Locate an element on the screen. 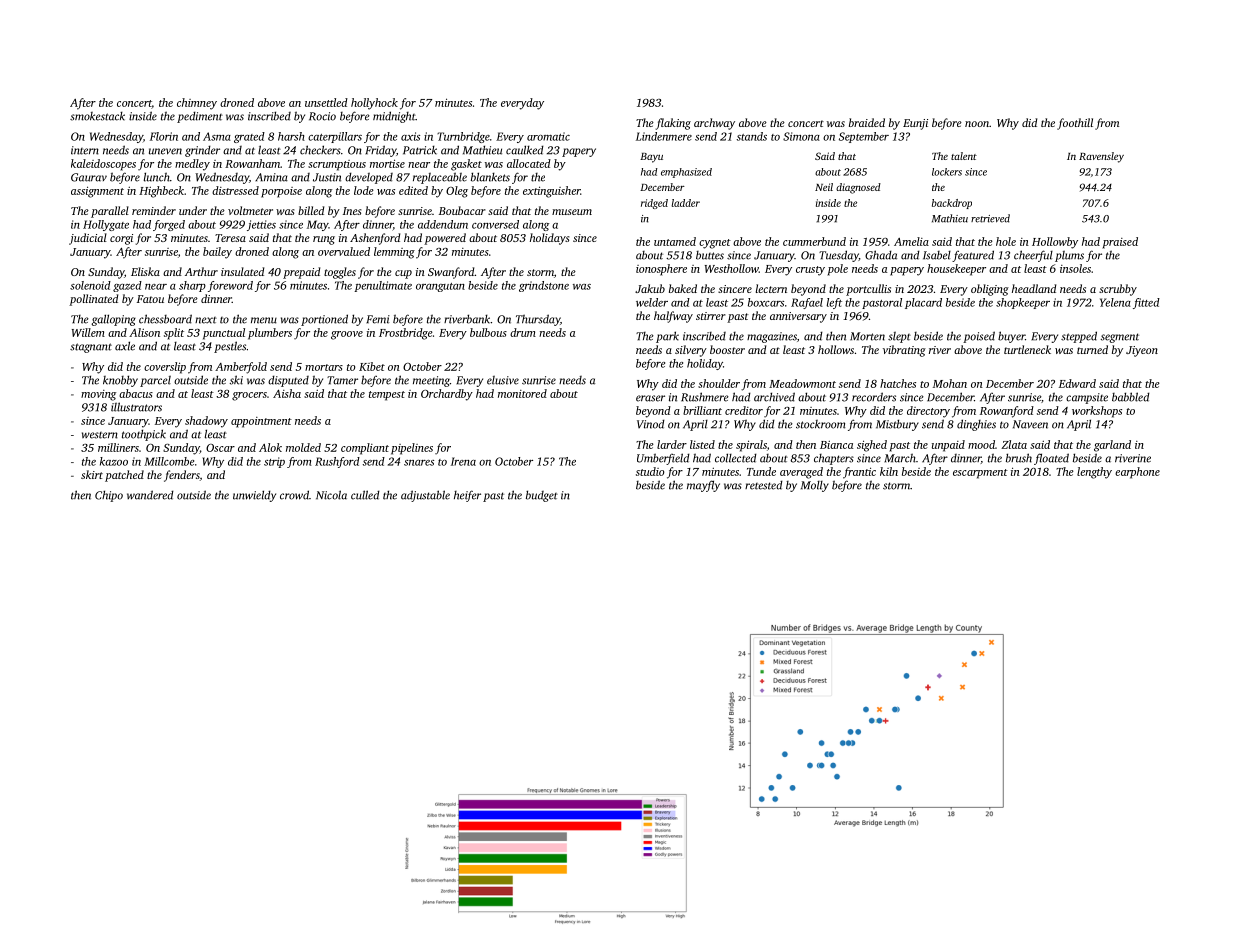  Nicola is located at coordinates (331, 495).
